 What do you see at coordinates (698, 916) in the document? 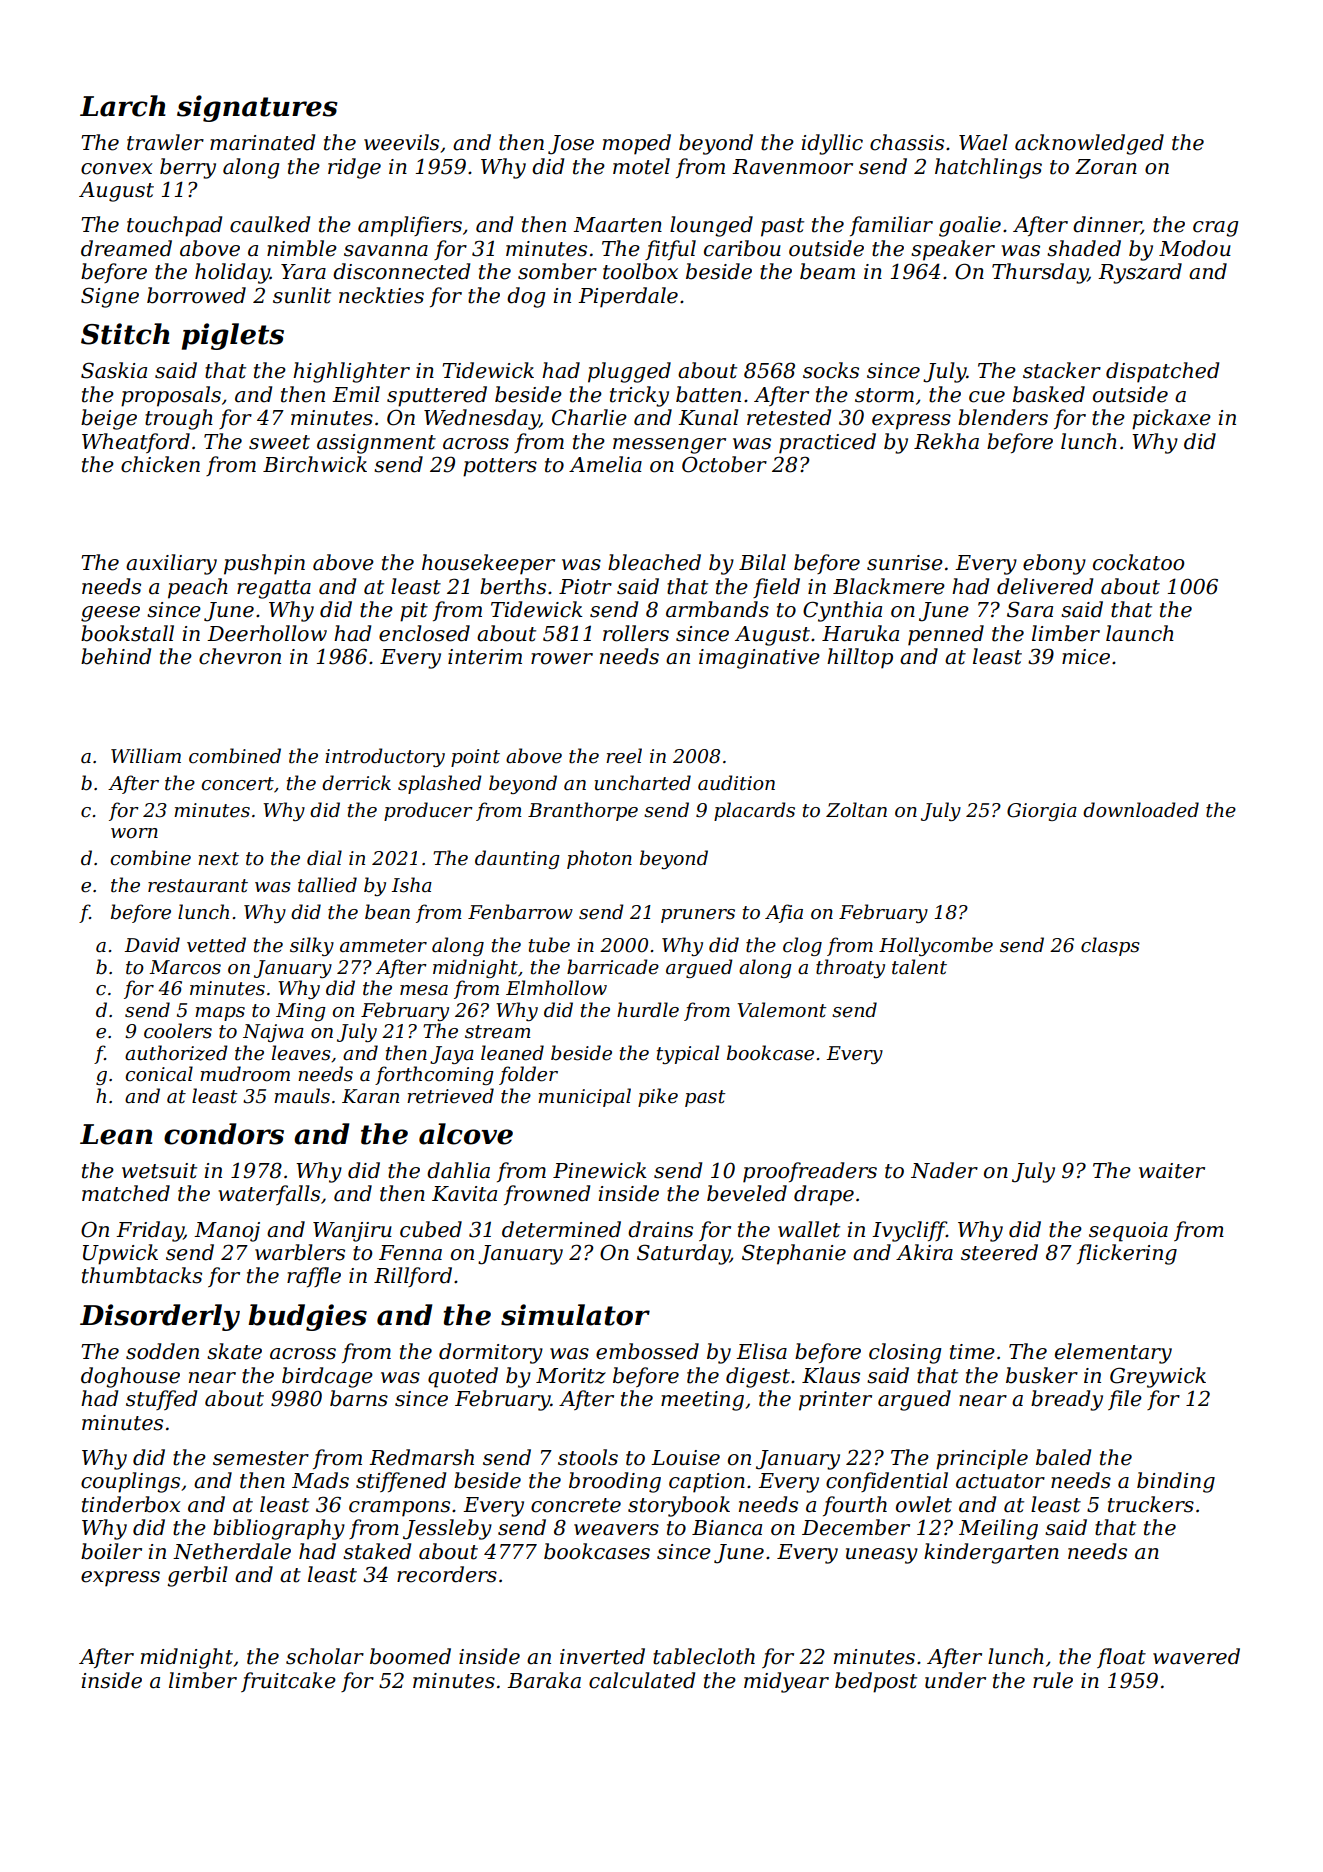
I see `pruners` at bounding box center [698, 916].
